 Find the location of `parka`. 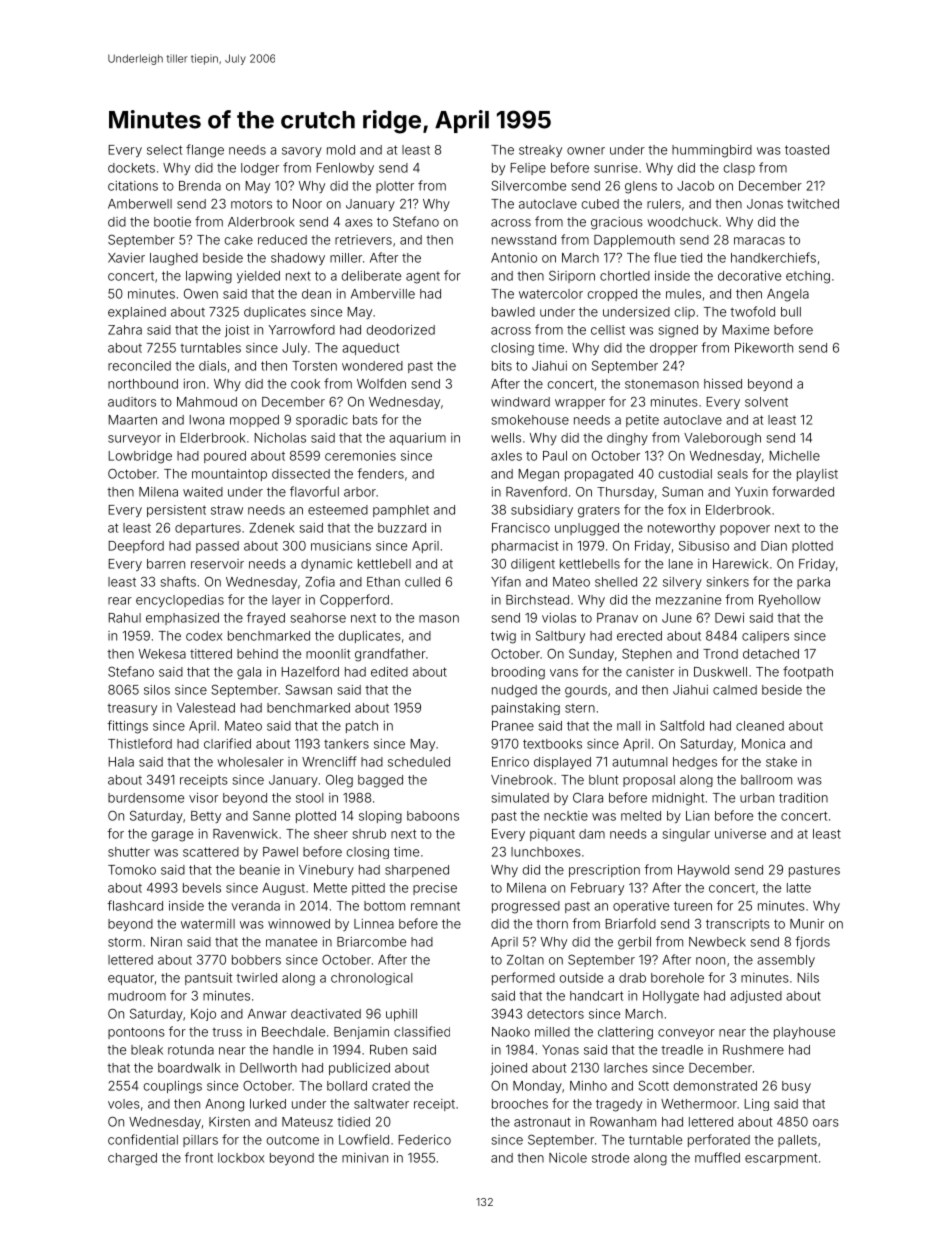

parka is located at coordinates (813, 583).
